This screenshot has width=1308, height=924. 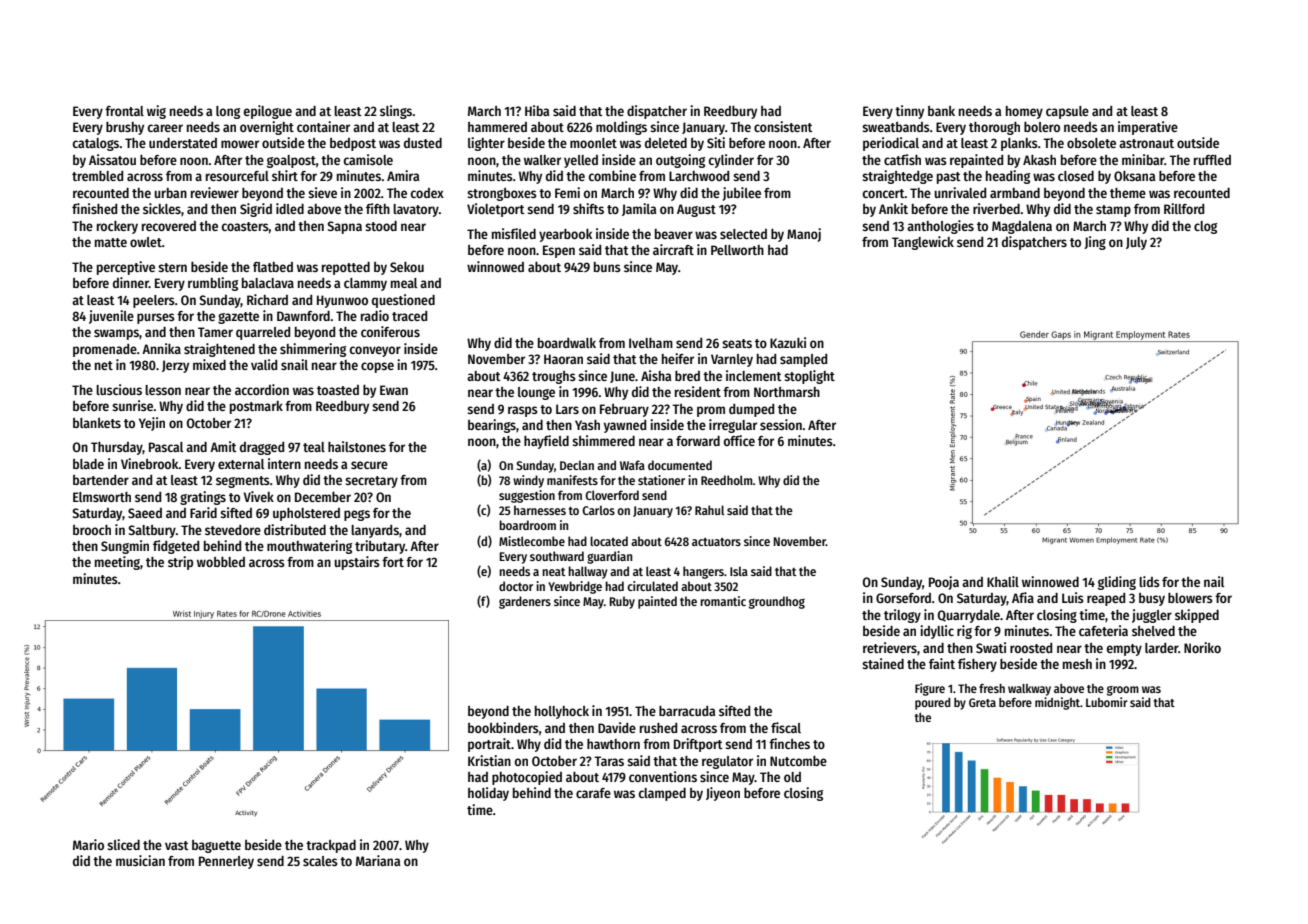 What do you see at coordinates (228, 112) in the screenshot?
I see `long` at bounding box center [228, 112].
